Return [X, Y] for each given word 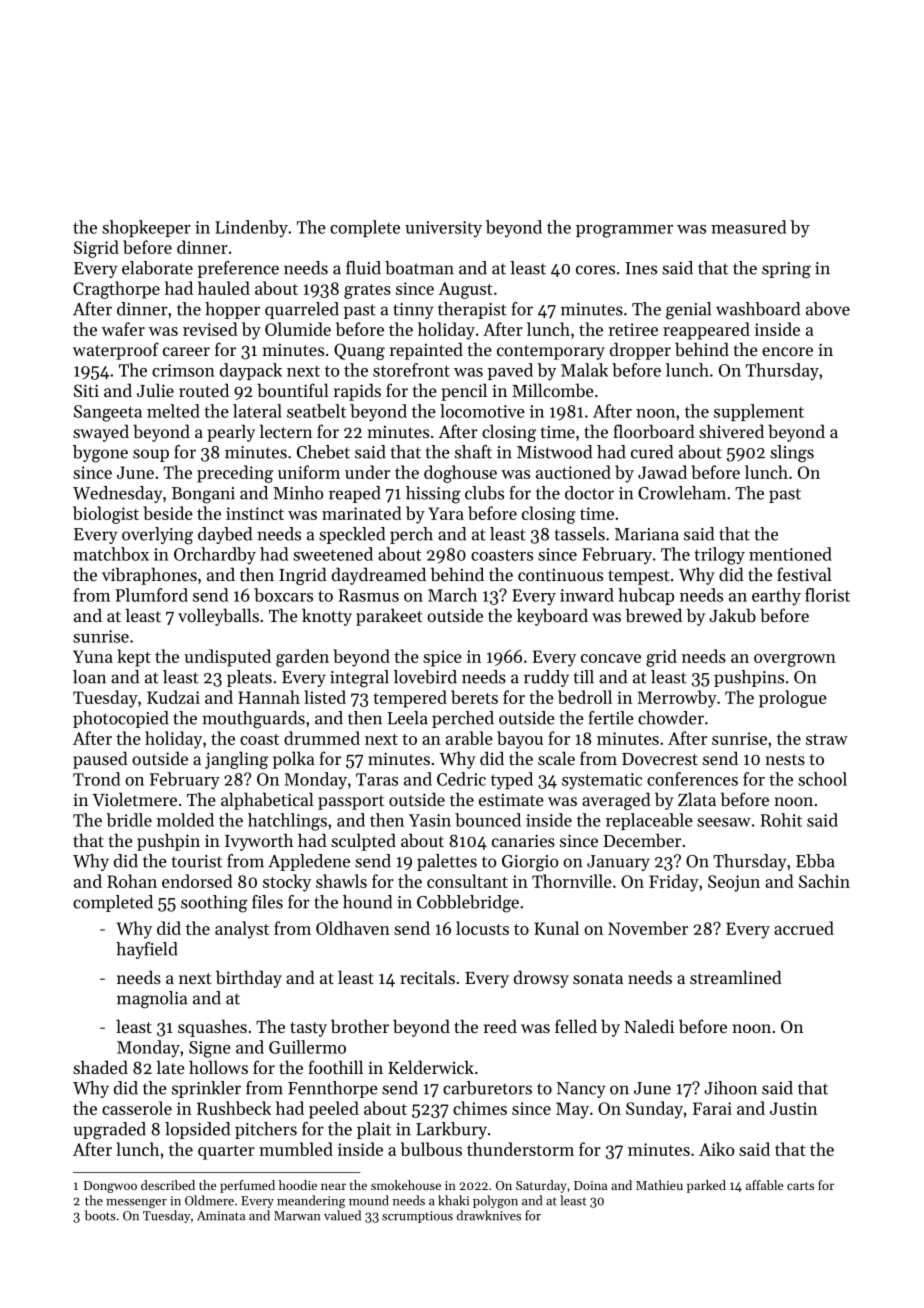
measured [748, 227]
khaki [453, 1200]
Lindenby [251, 228]
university [443, 229]
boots [100, 1215]
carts [800, 1186]
